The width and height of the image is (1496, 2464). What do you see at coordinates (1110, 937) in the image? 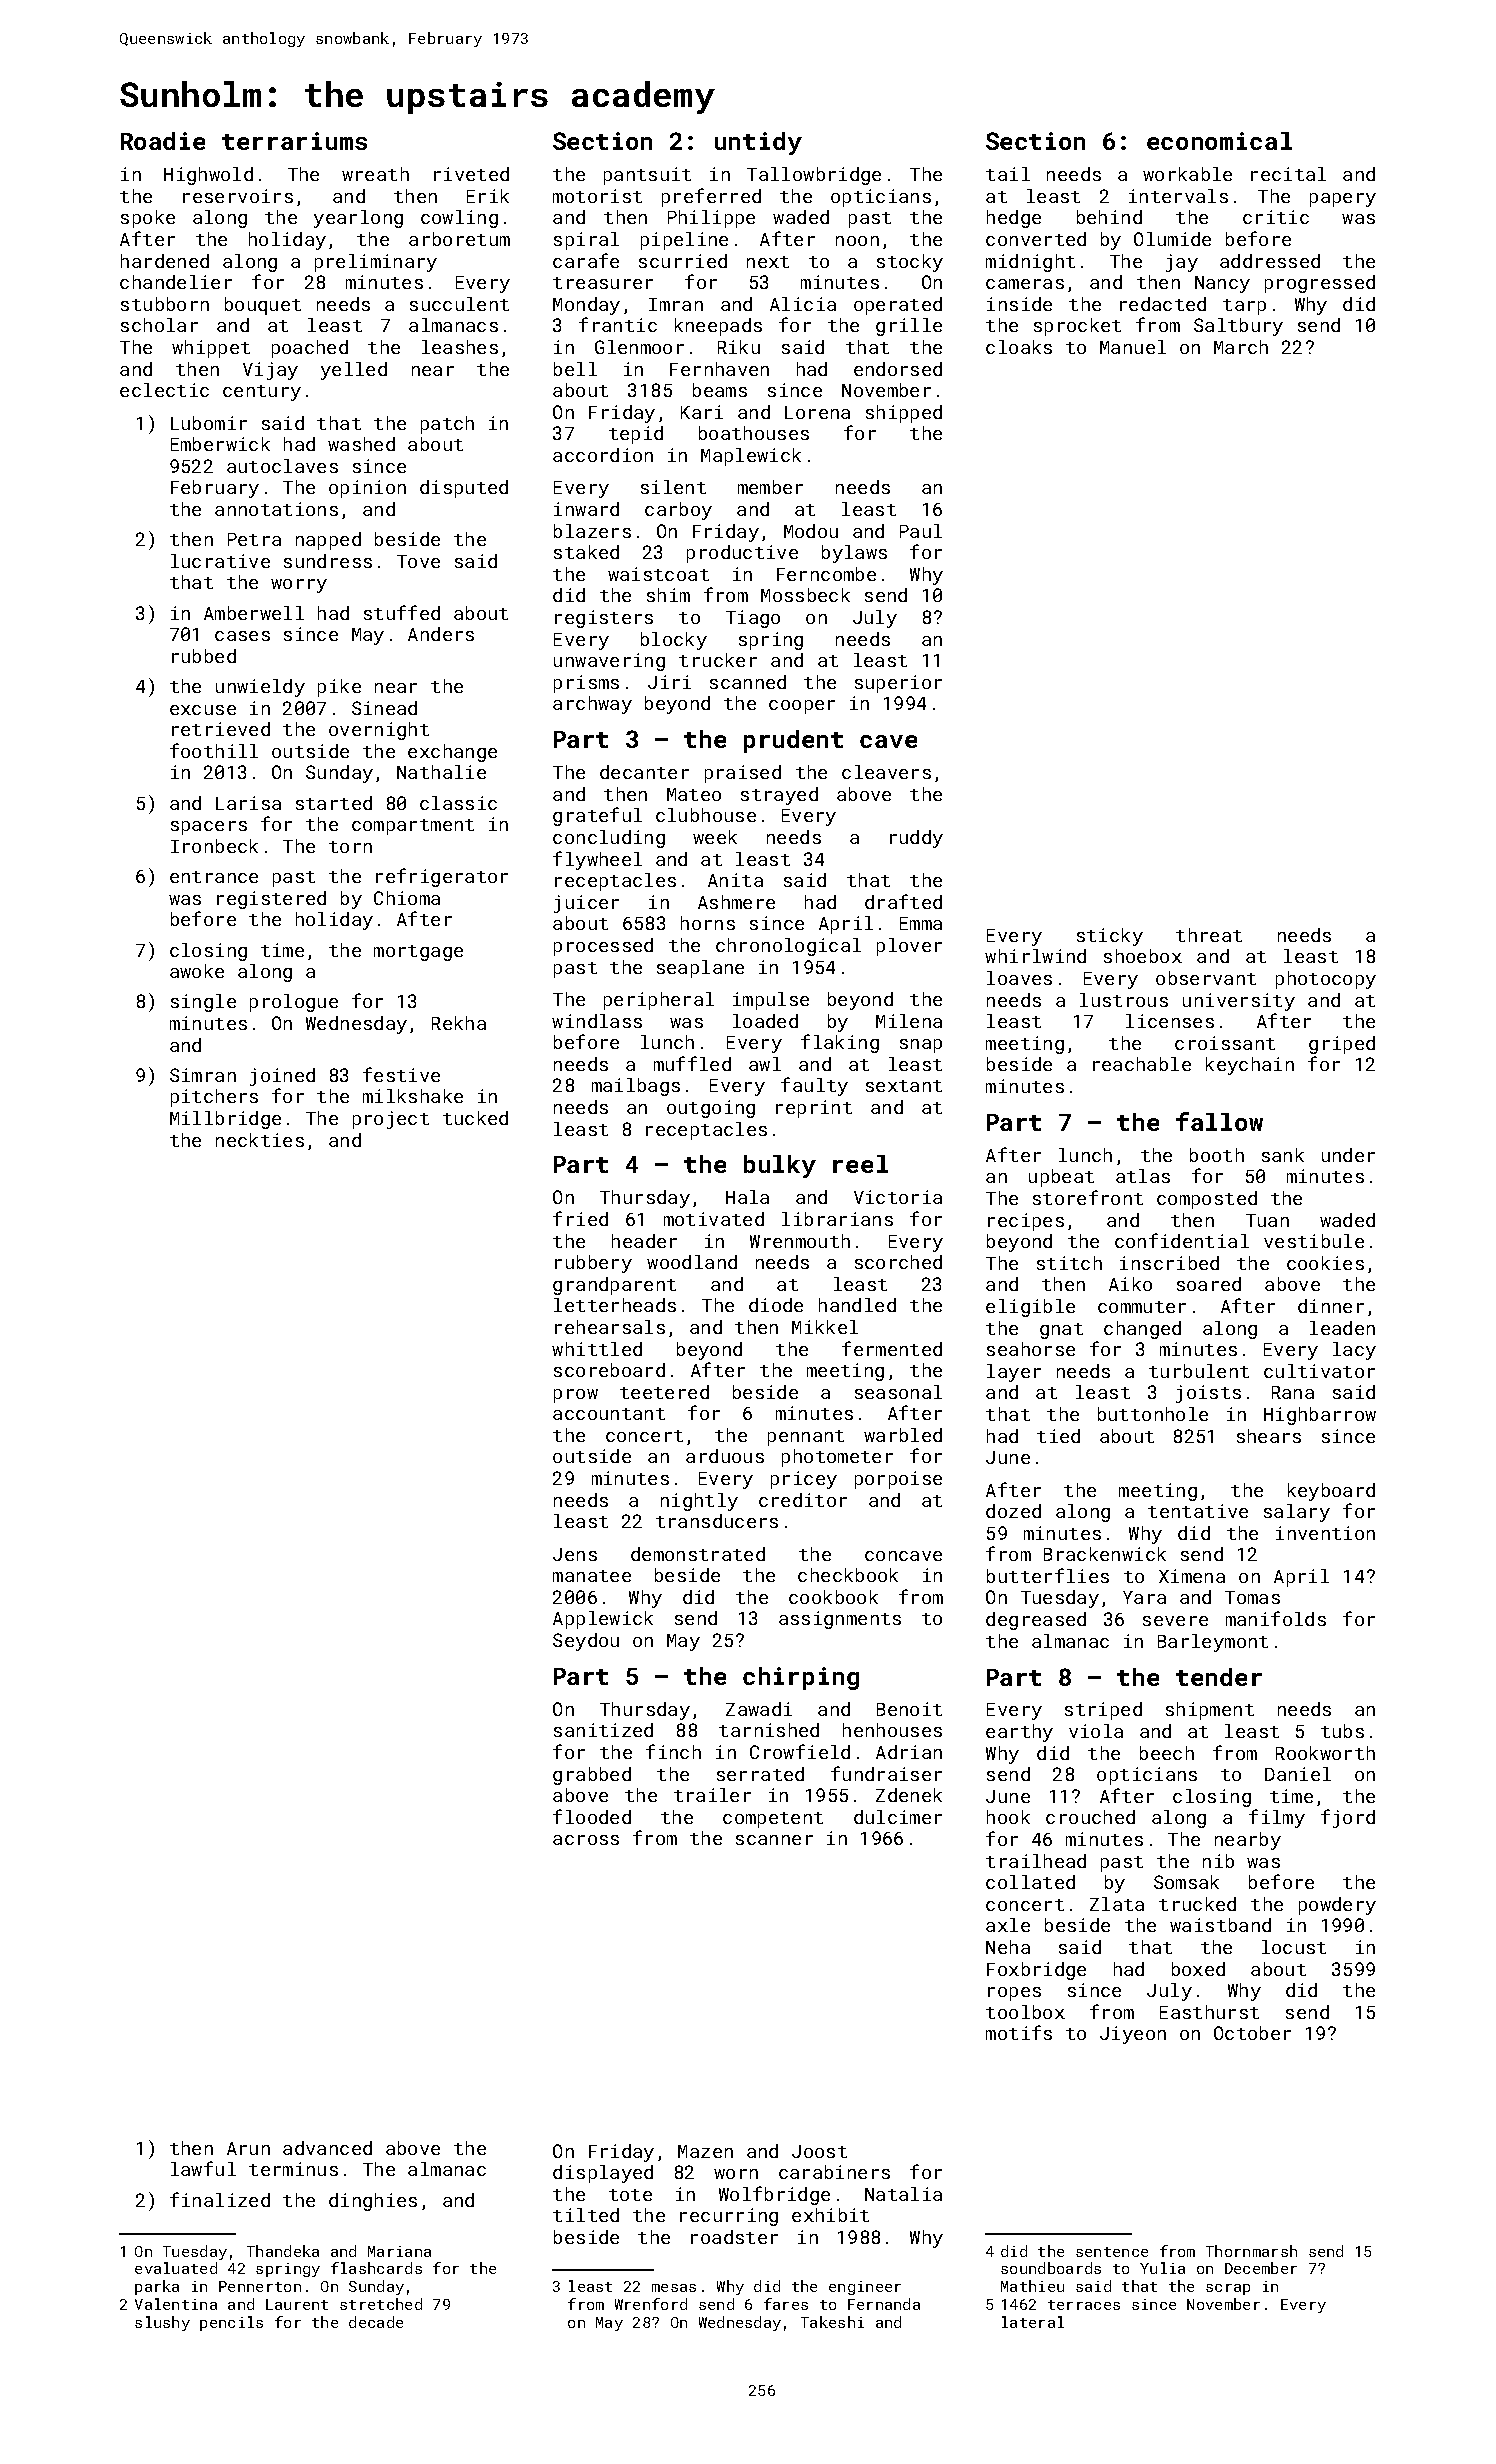
I see `sticky` at bounding box center [1110, 937].
